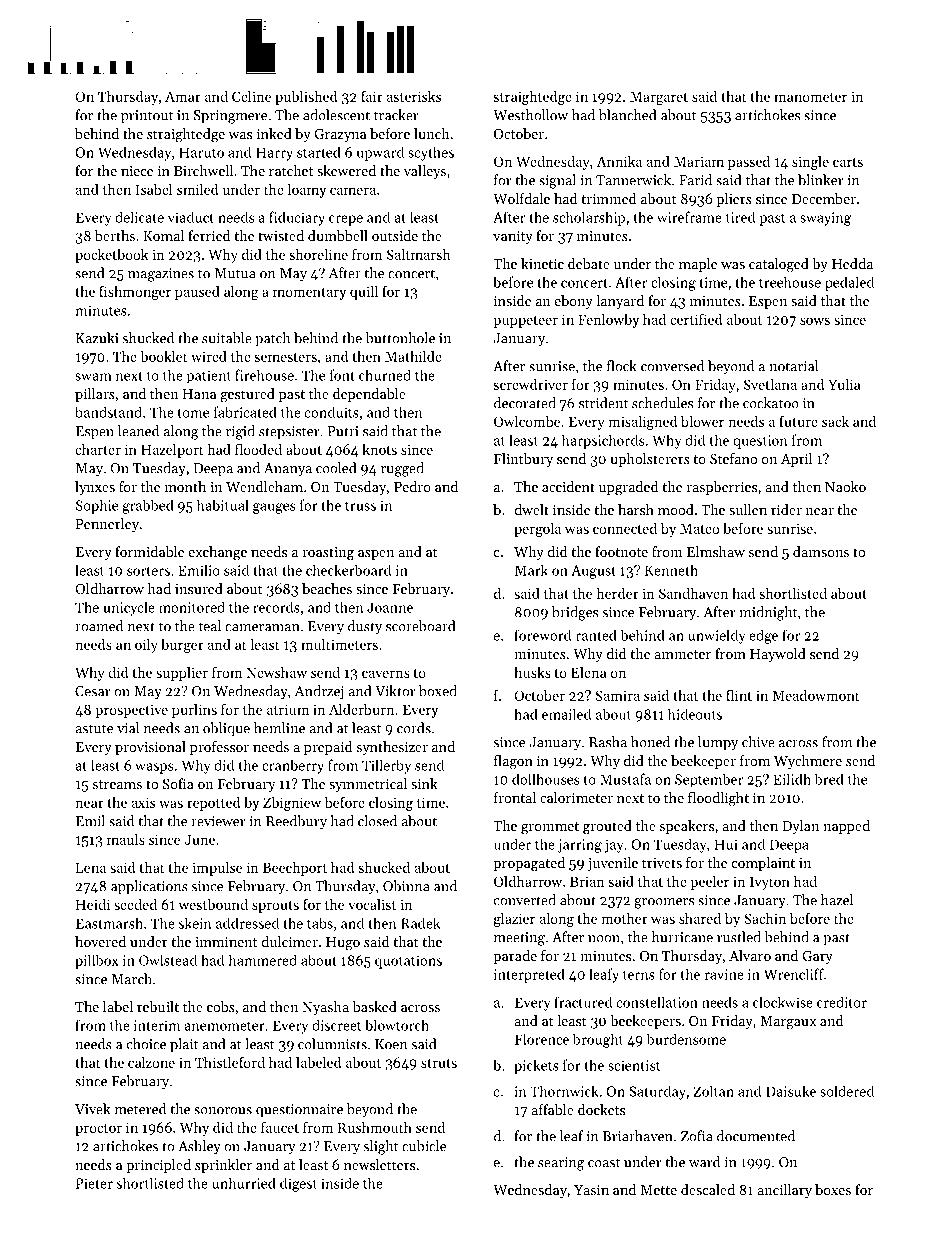 This screenshot has height=1233, width=952. Describe the element at coordinates (625, 779) in the screenshot. I see `Mustafa` at that location.
